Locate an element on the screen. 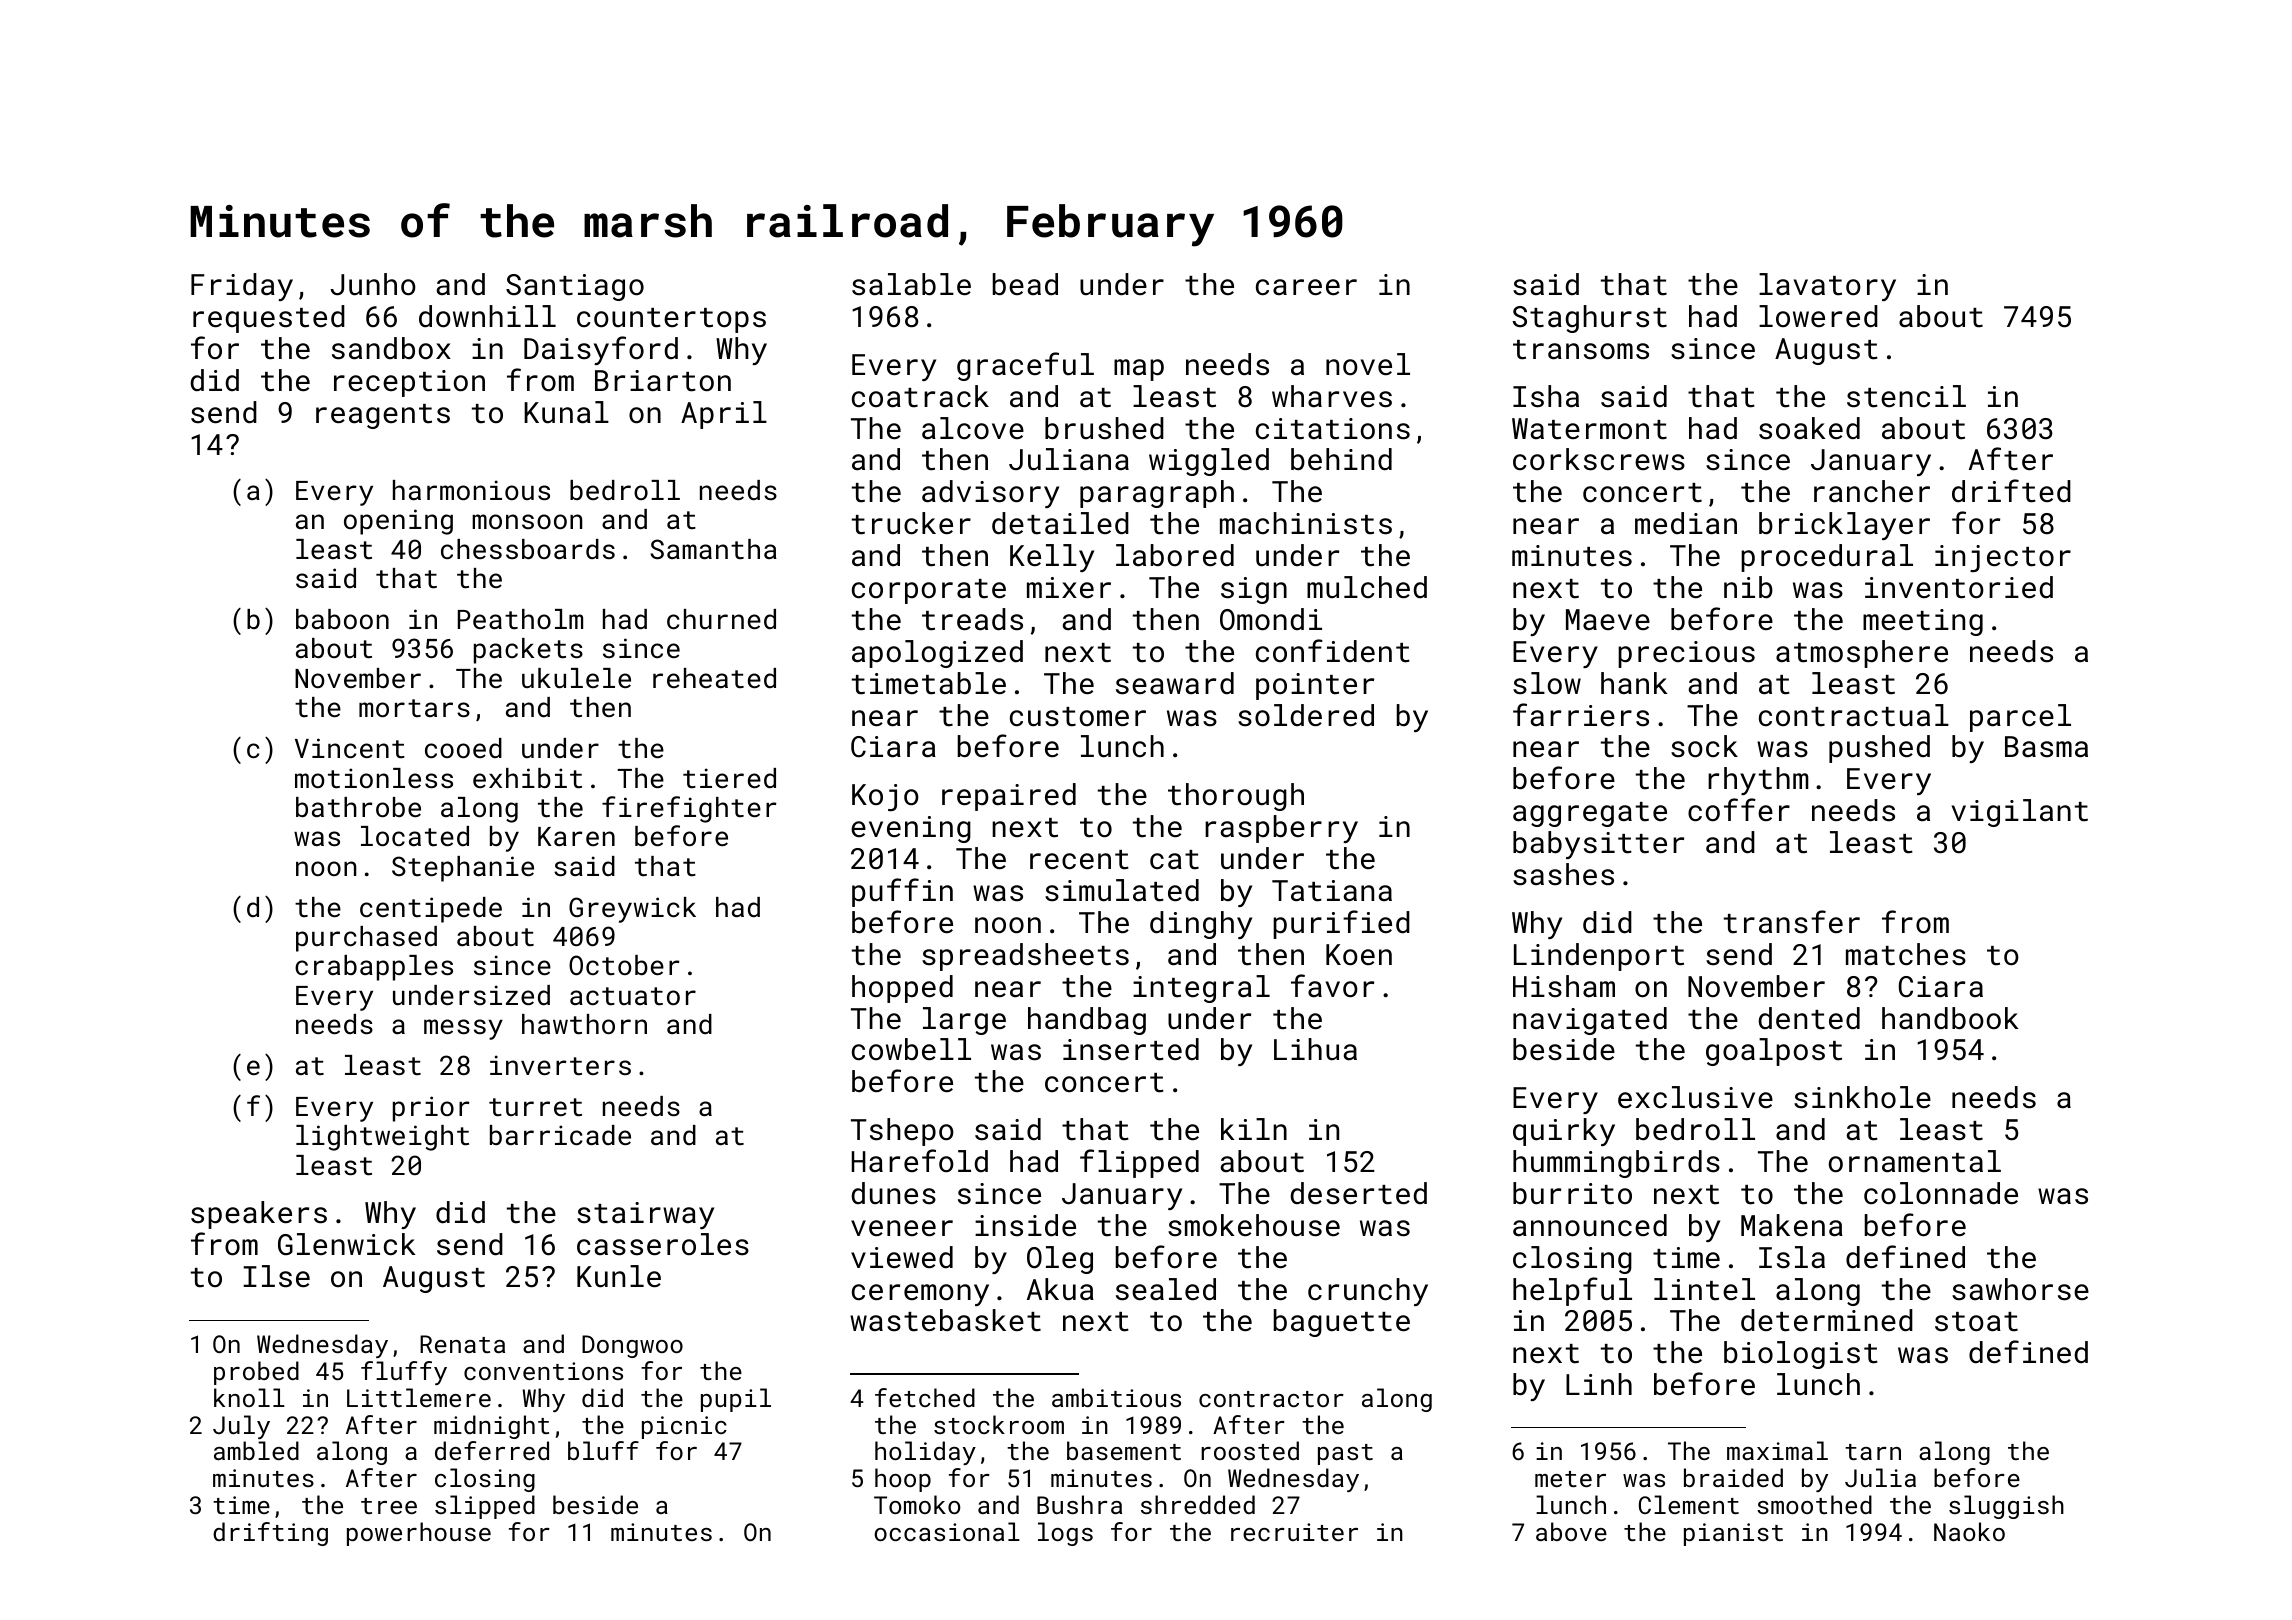 This screenshot has width=2292, height=1620. corporate is located at coordinates (929, 591).
